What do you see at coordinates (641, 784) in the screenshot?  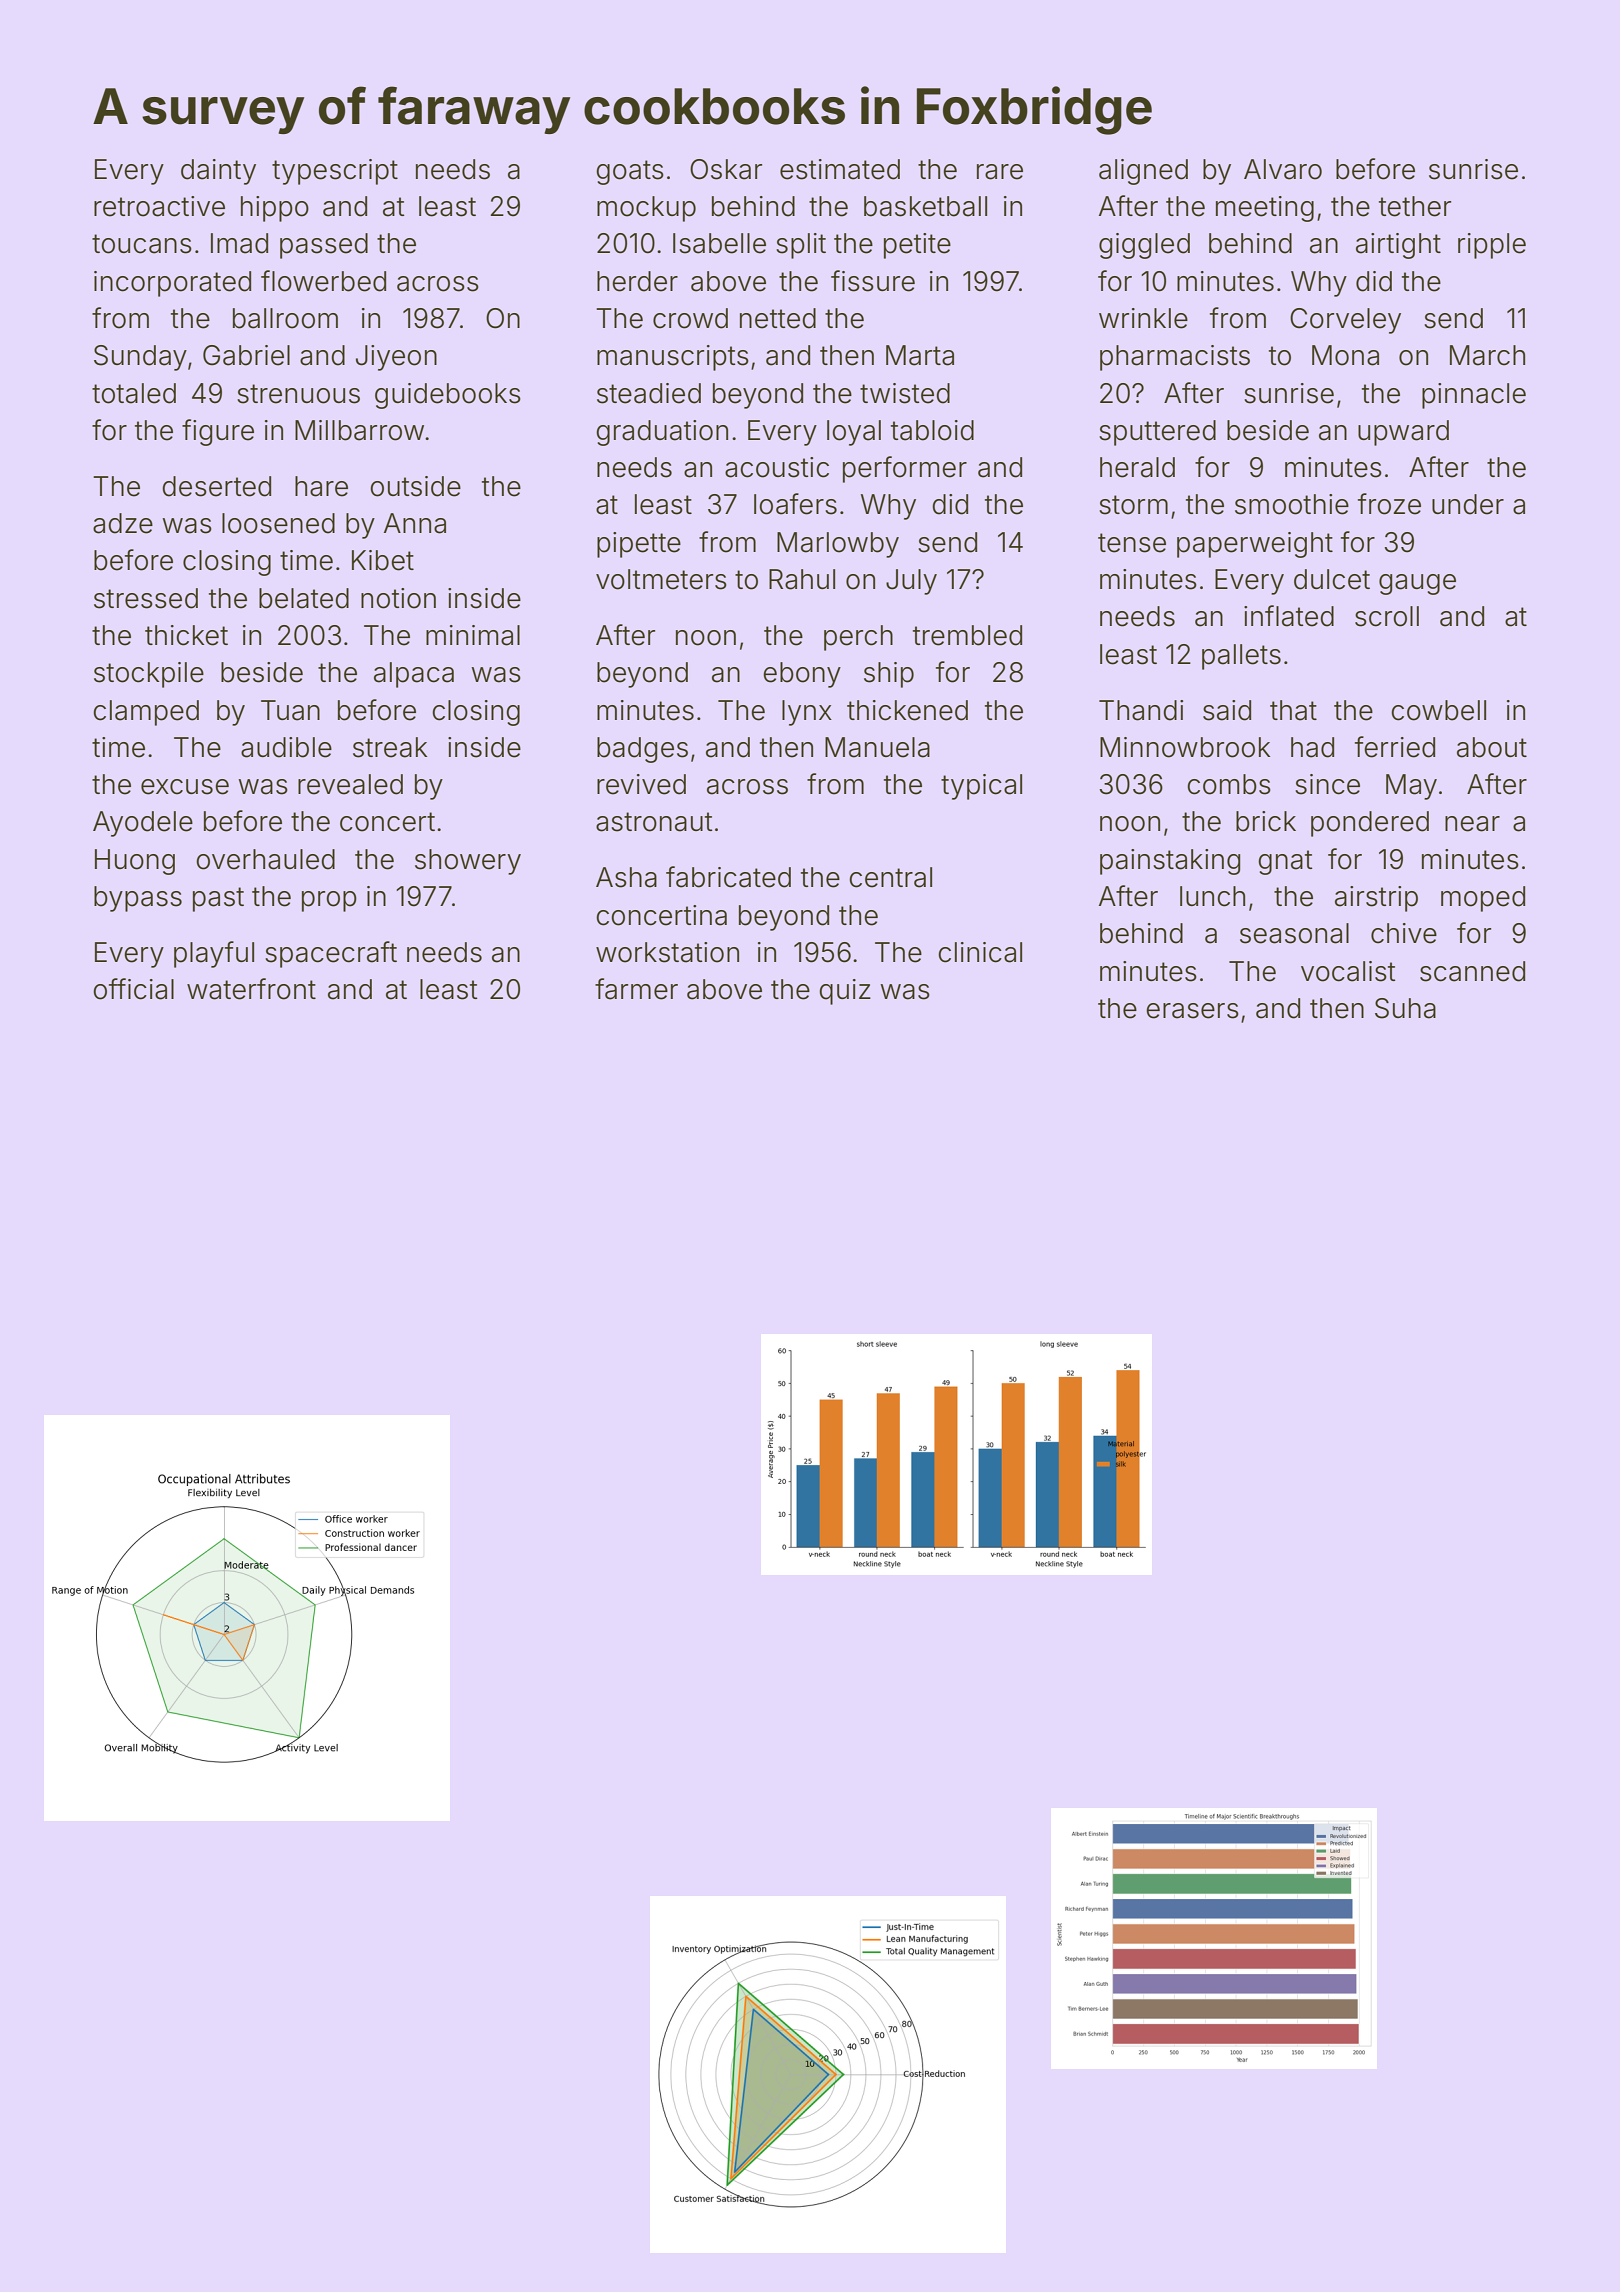 I see `revived` at bounding box center [641, 784].
